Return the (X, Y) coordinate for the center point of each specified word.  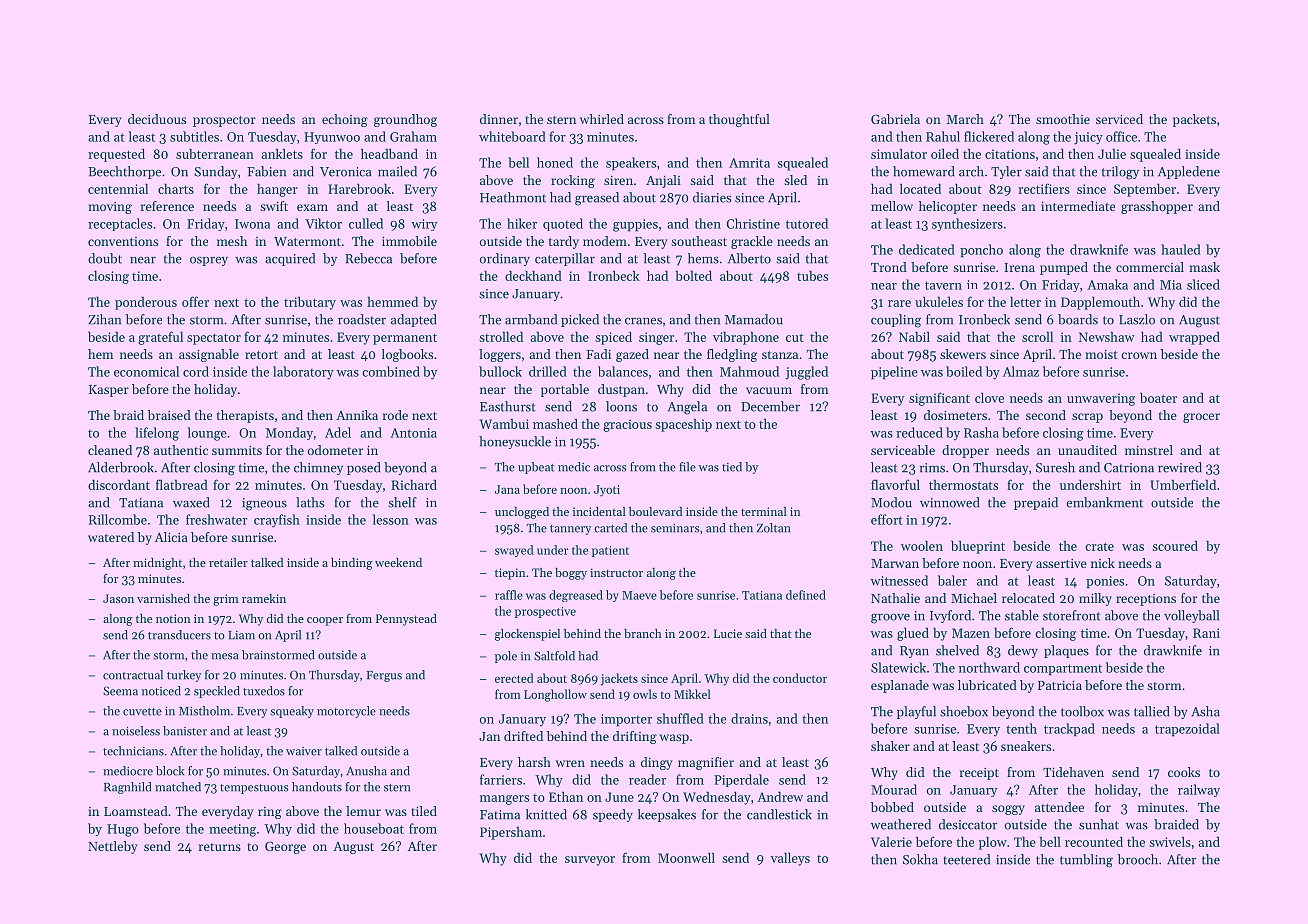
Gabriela (895, 119)
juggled (807, 373)
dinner (499, 119)
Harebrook (359, 188)
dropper (965, 451)
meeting (232, 830)
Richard (414, 484)
